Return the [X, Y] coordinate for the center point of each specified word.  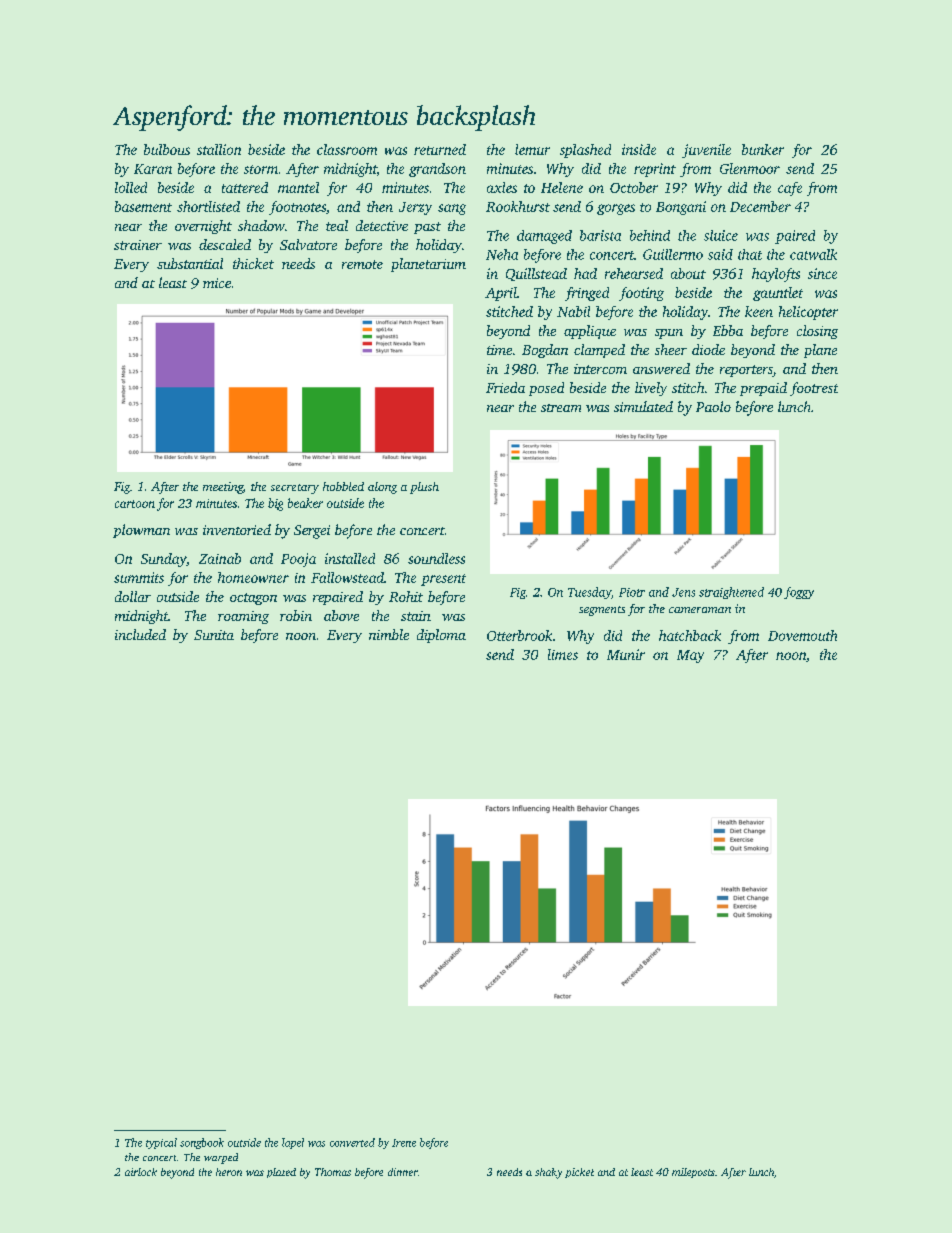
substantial [190, 263]
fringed [587, 294]
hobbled [343, 486]
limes [563, 654]
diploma [441, 636]
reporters [746, 371]
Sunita [214, 635]
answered [661, 368]
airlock [141, 1172]
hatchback [690, 635]
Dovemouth [802, 635]
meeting [223, 488]
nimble [389, 634]
